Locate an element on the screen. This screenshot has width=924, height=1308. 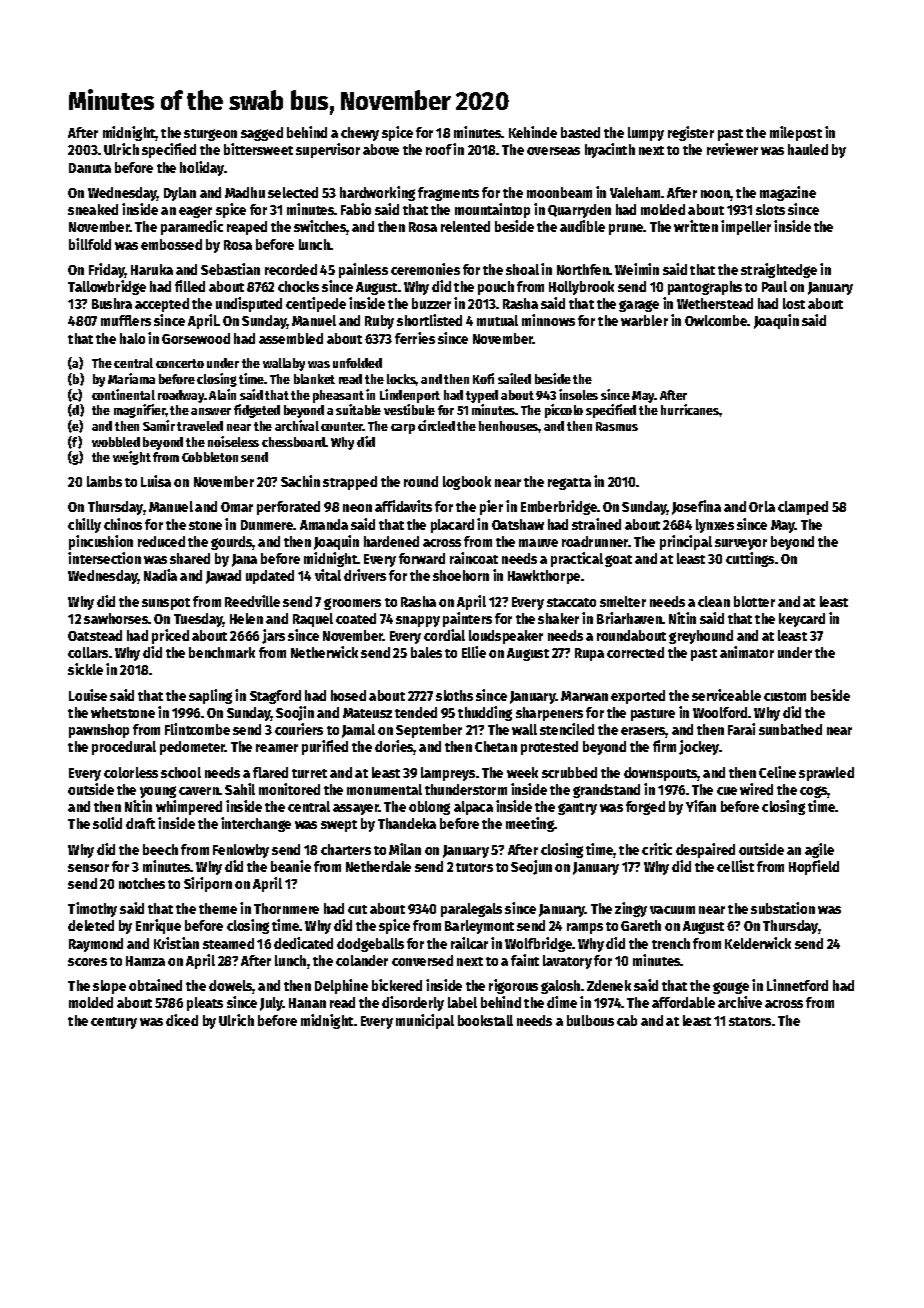
ceremonies is located at coordinates (425, 269).
